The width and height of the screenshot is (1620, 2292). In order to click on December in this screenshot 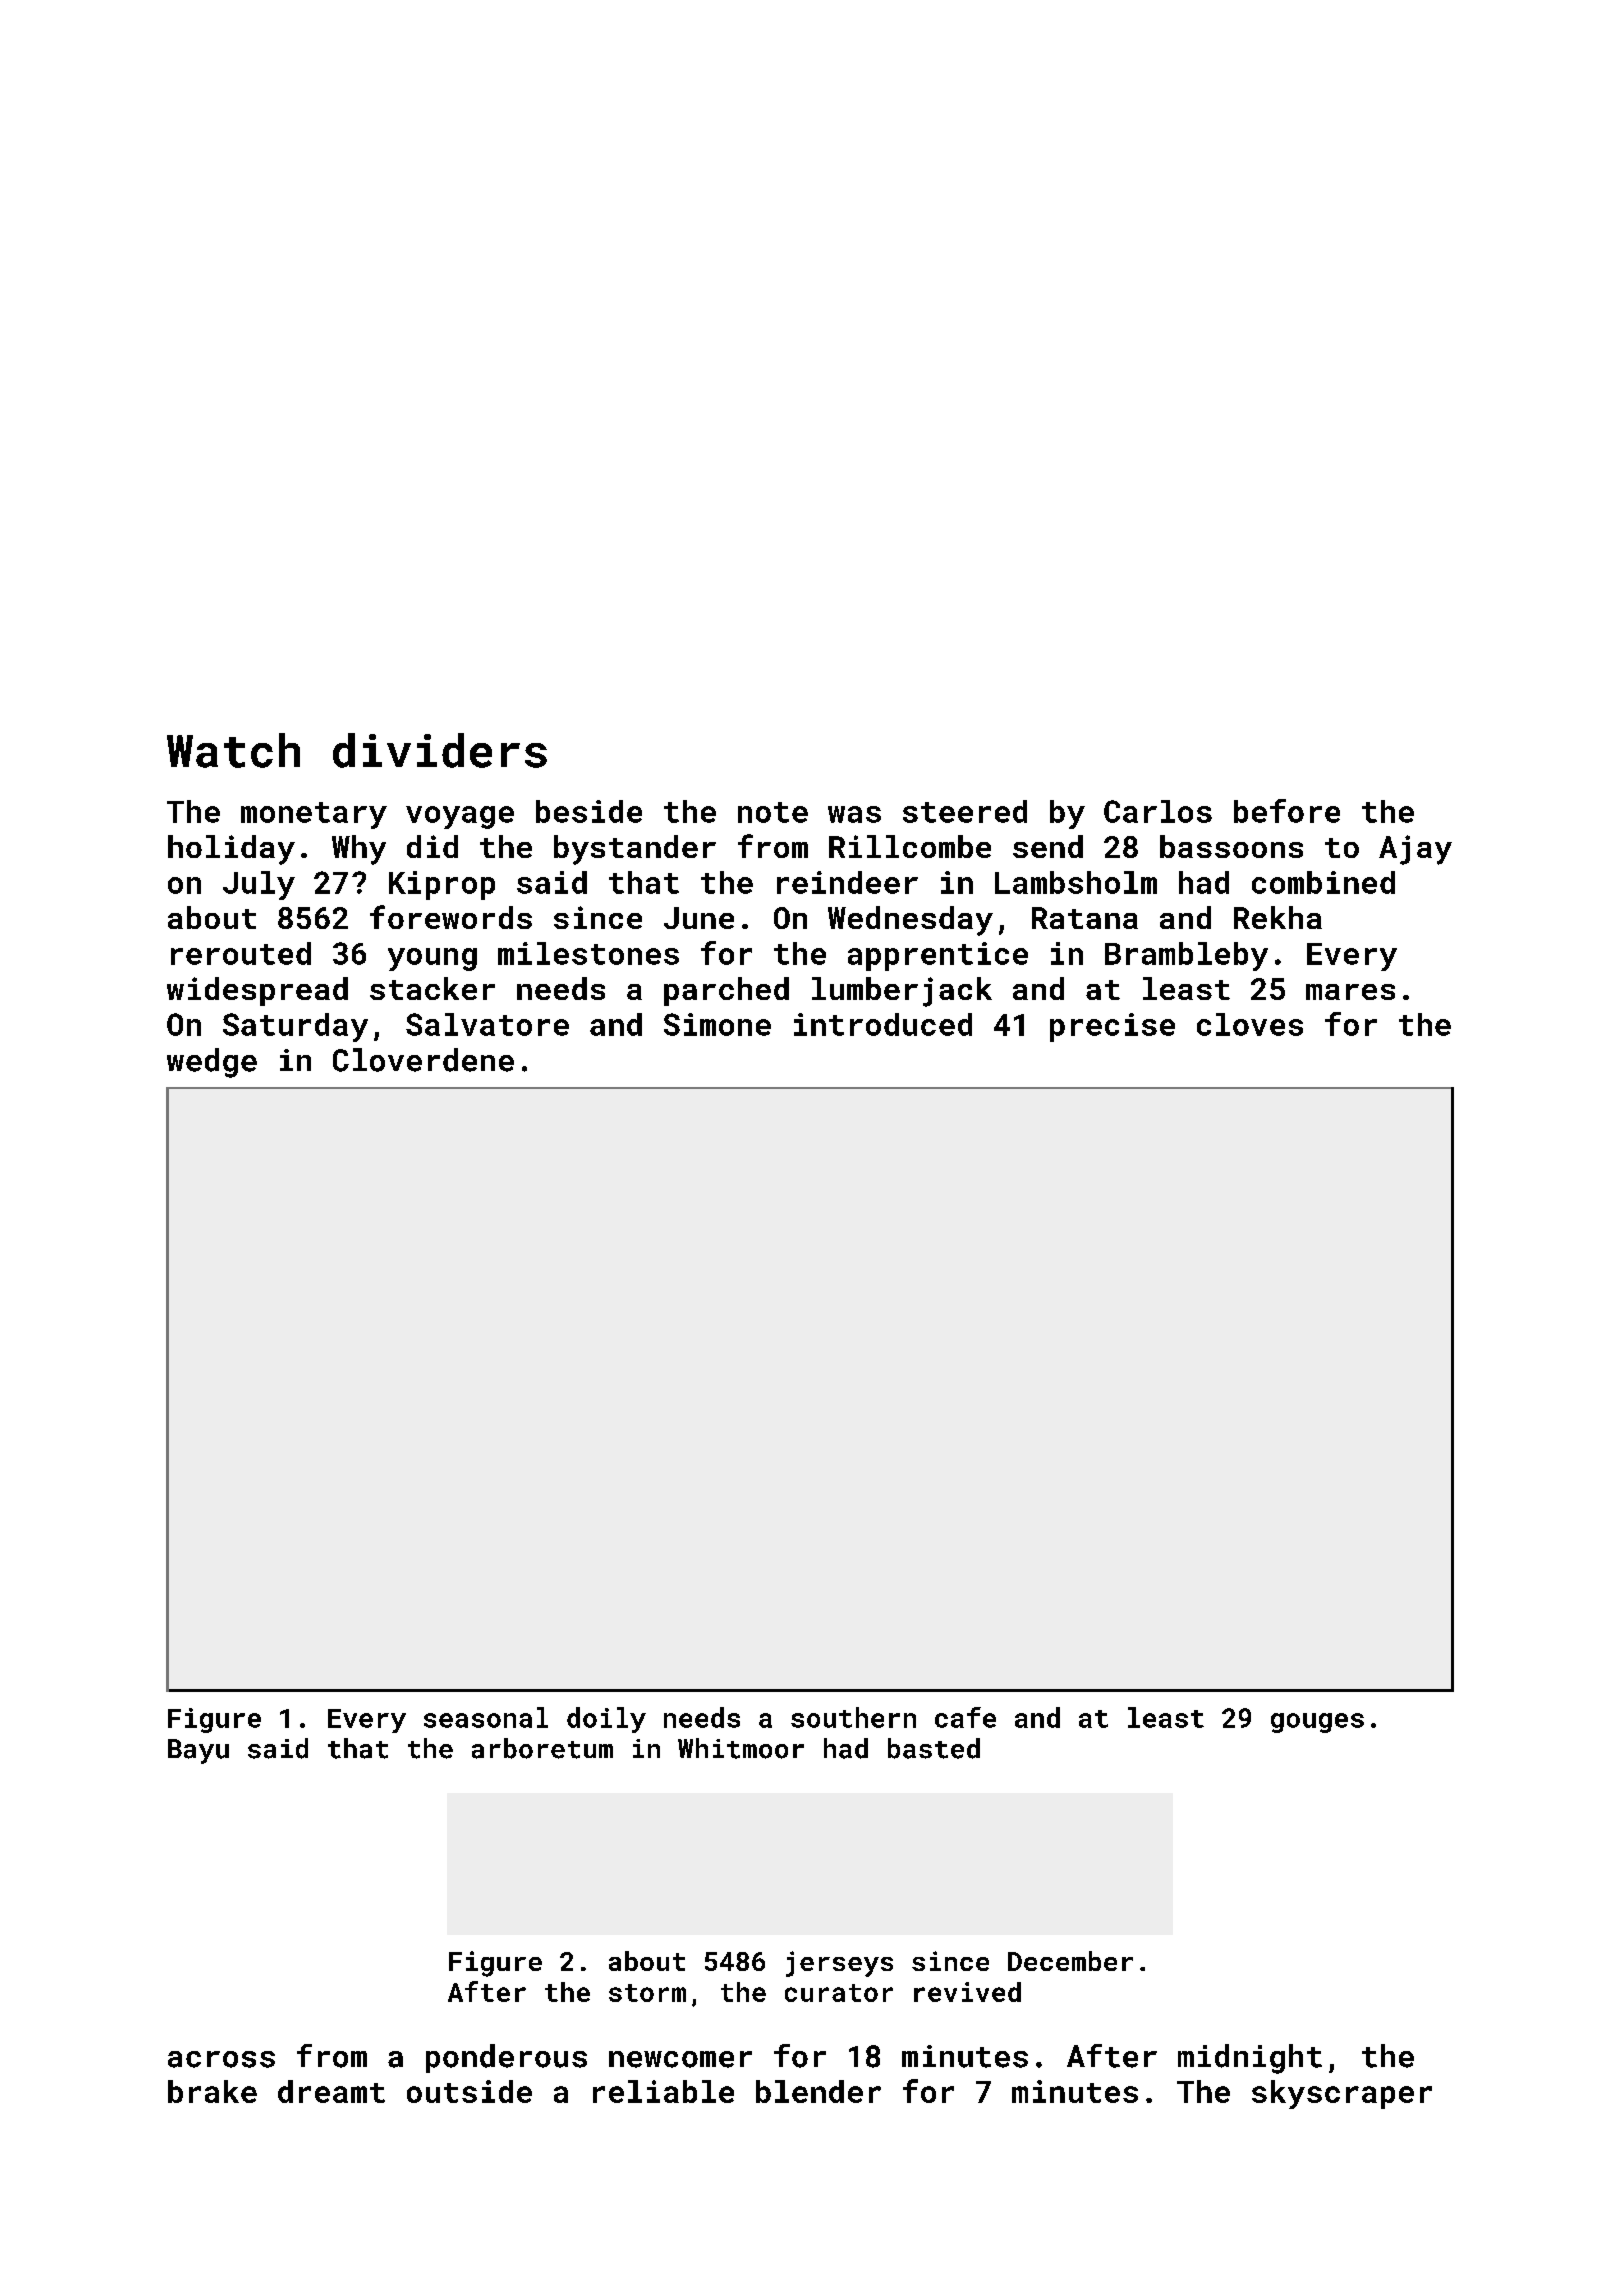, I will do `click(1070, 1961)`.
